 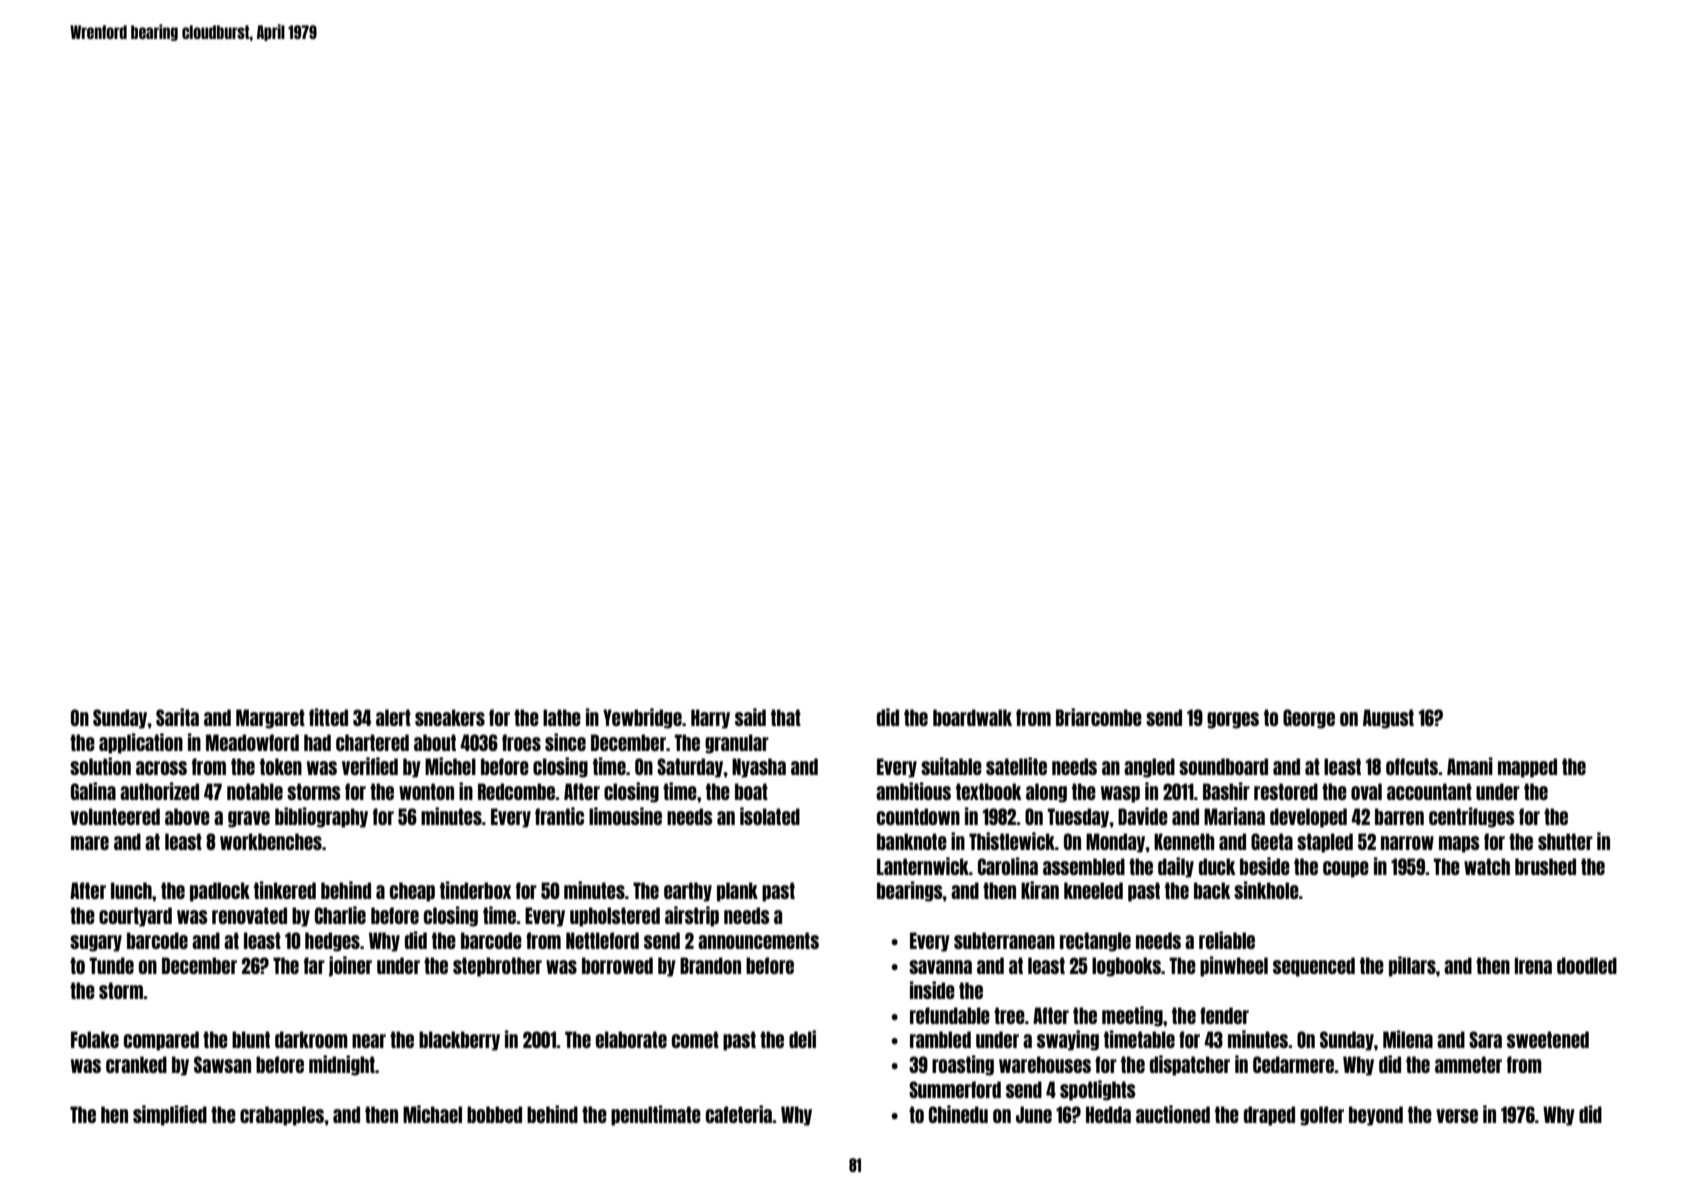 I want to click on workbenches, so click(x=271, y=841).
